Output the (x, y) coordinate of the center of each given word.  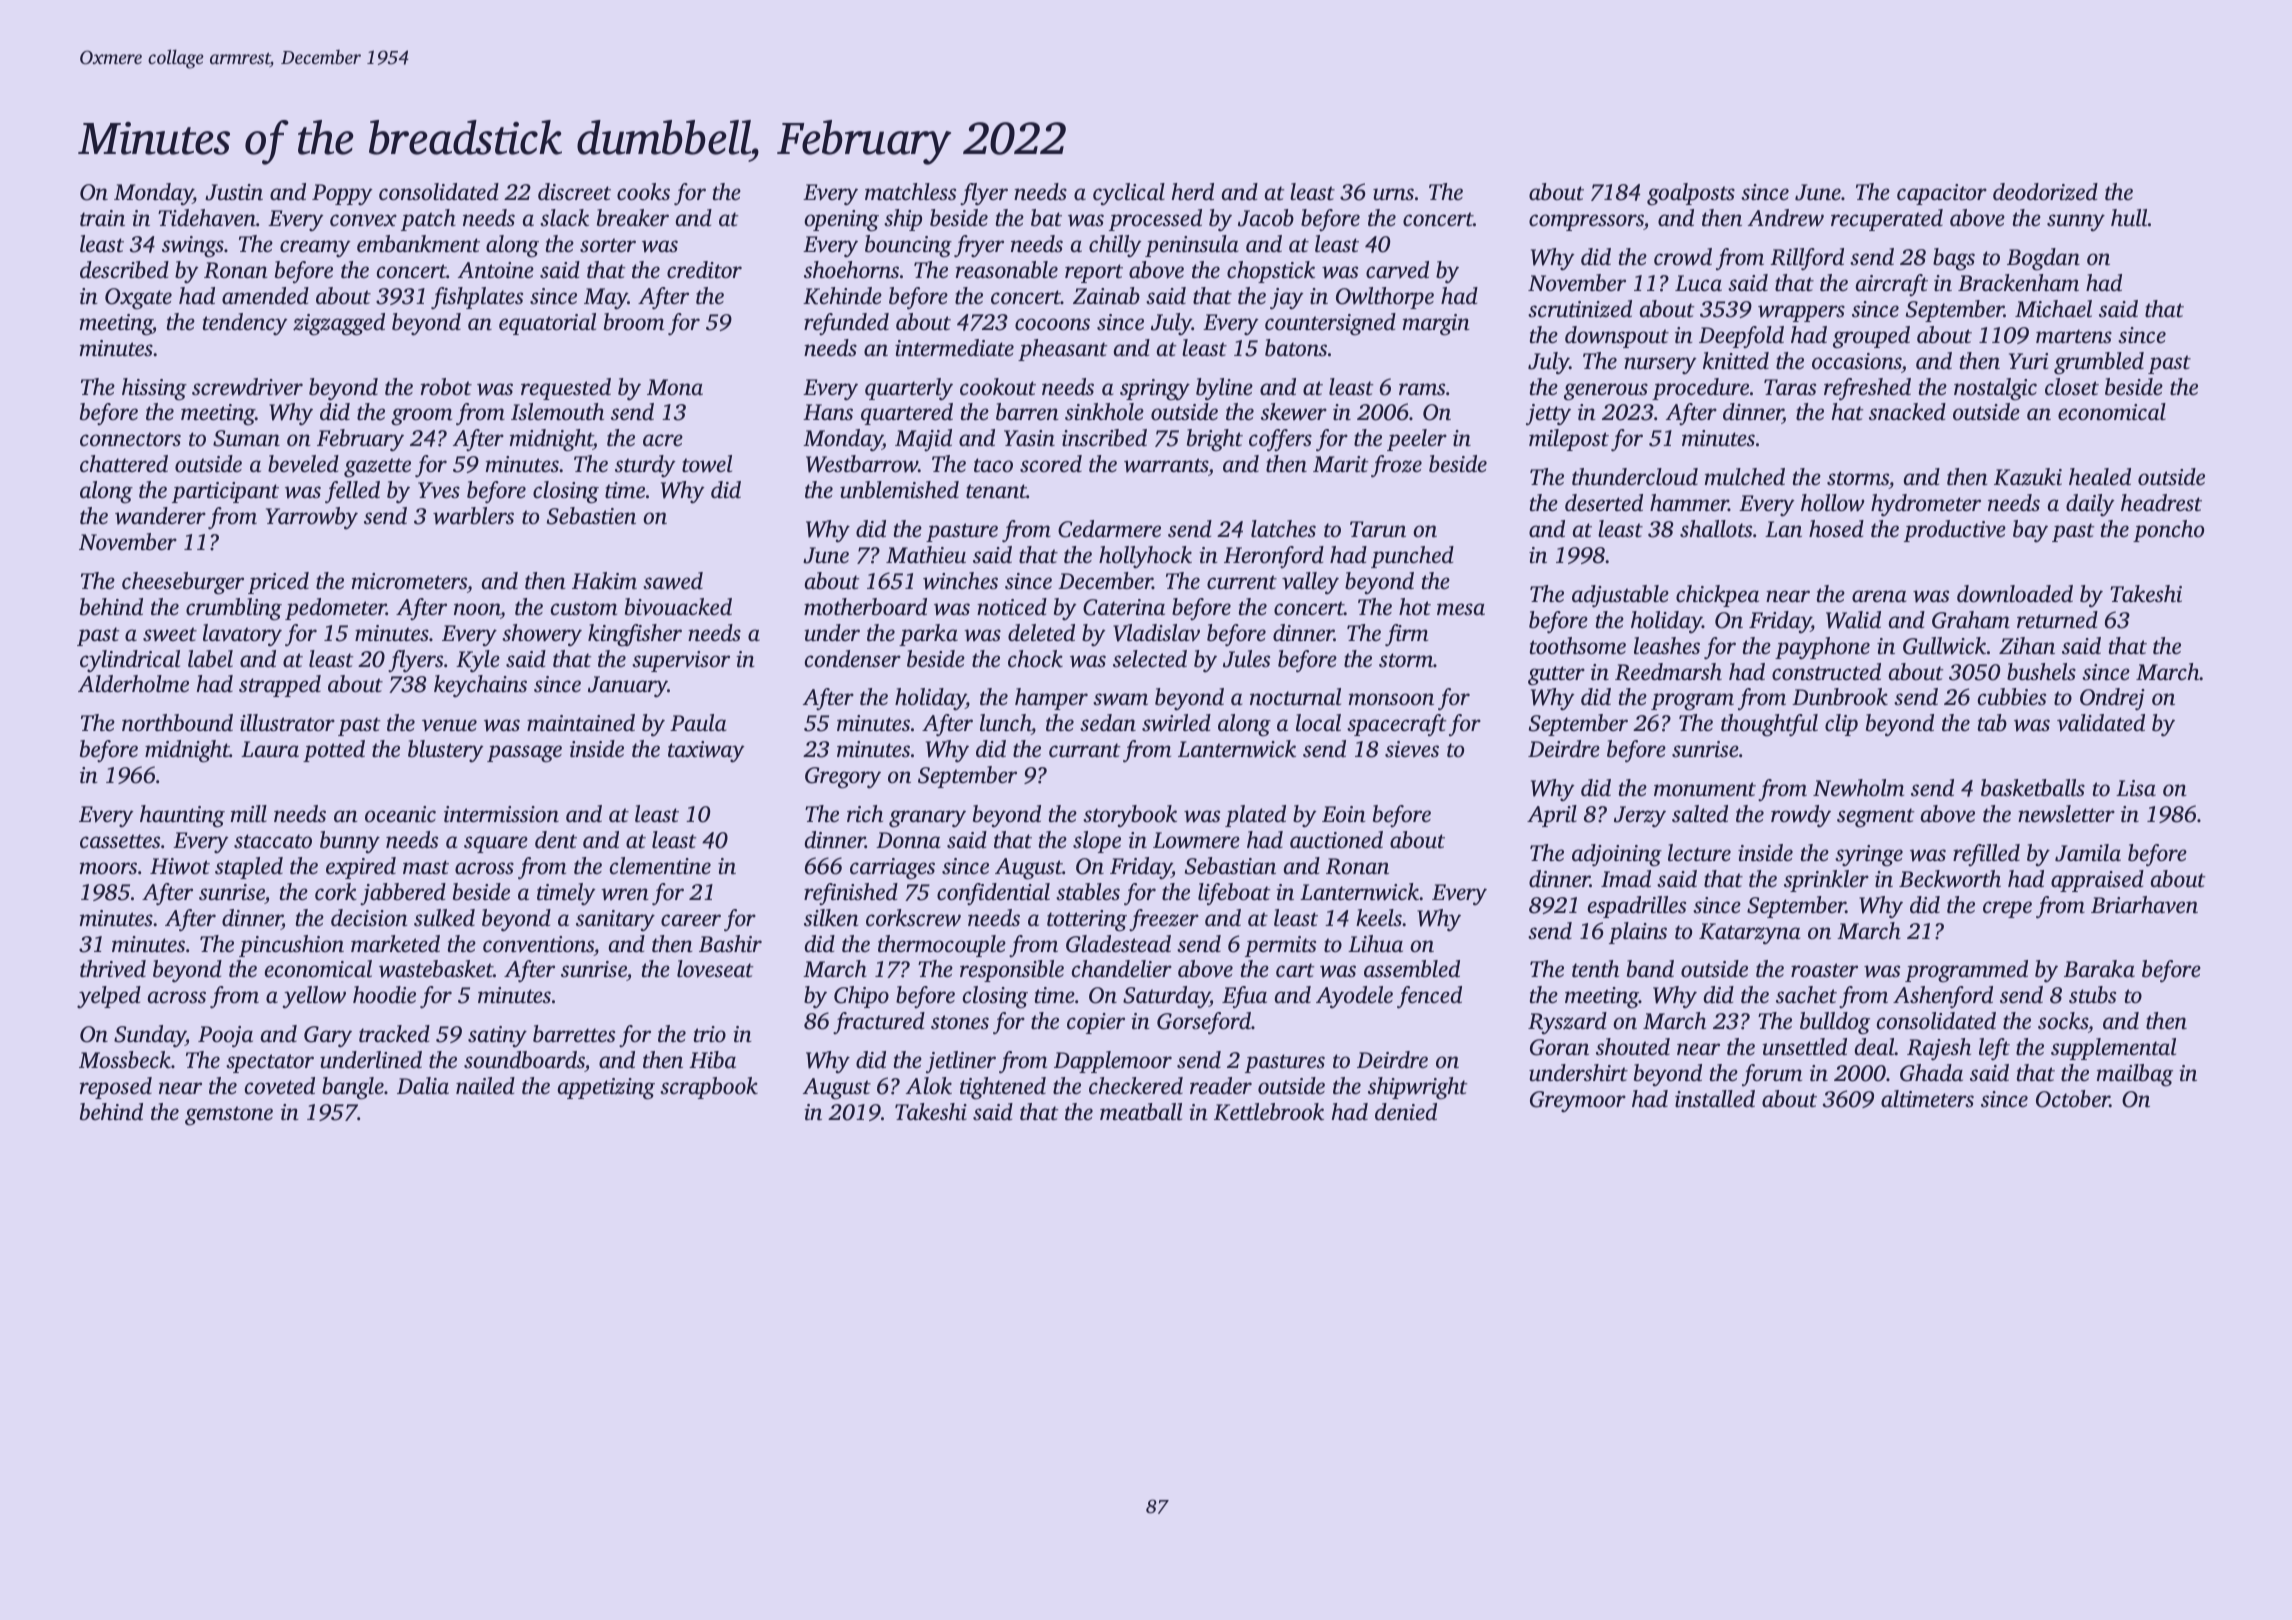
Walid (1853, 620)
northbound (177, 723)
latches (1283, 529)
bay (2030, 531)
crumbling (234, 609)
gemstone (229, 1116)
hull (2129, 218)
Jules (1246, 659)
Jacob (1266, 218)
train (102, 218)
